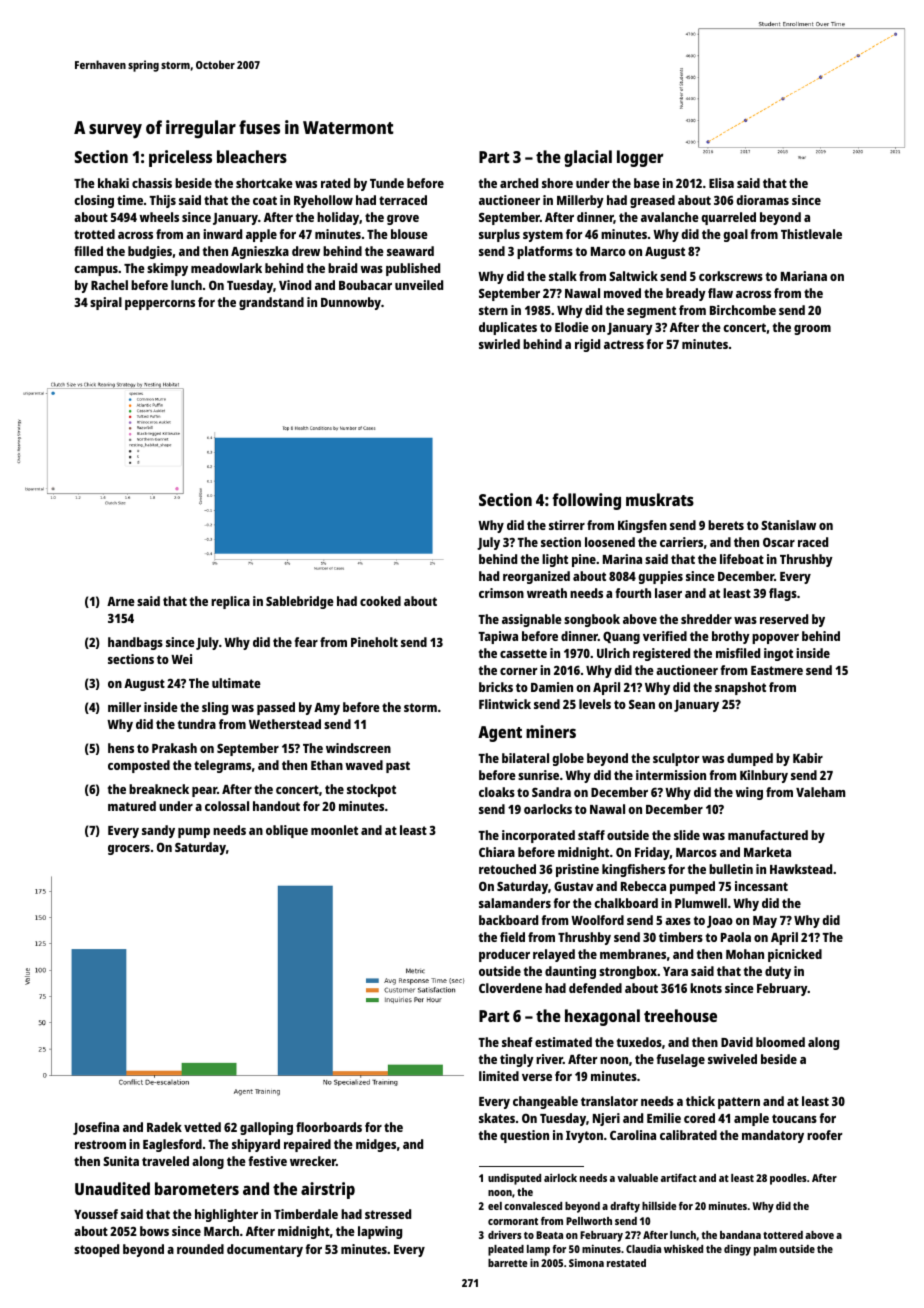 This image has height=1308, width=924. Describe the element at coordinates (106, 303) in the image. I see `spiral` at that location.
